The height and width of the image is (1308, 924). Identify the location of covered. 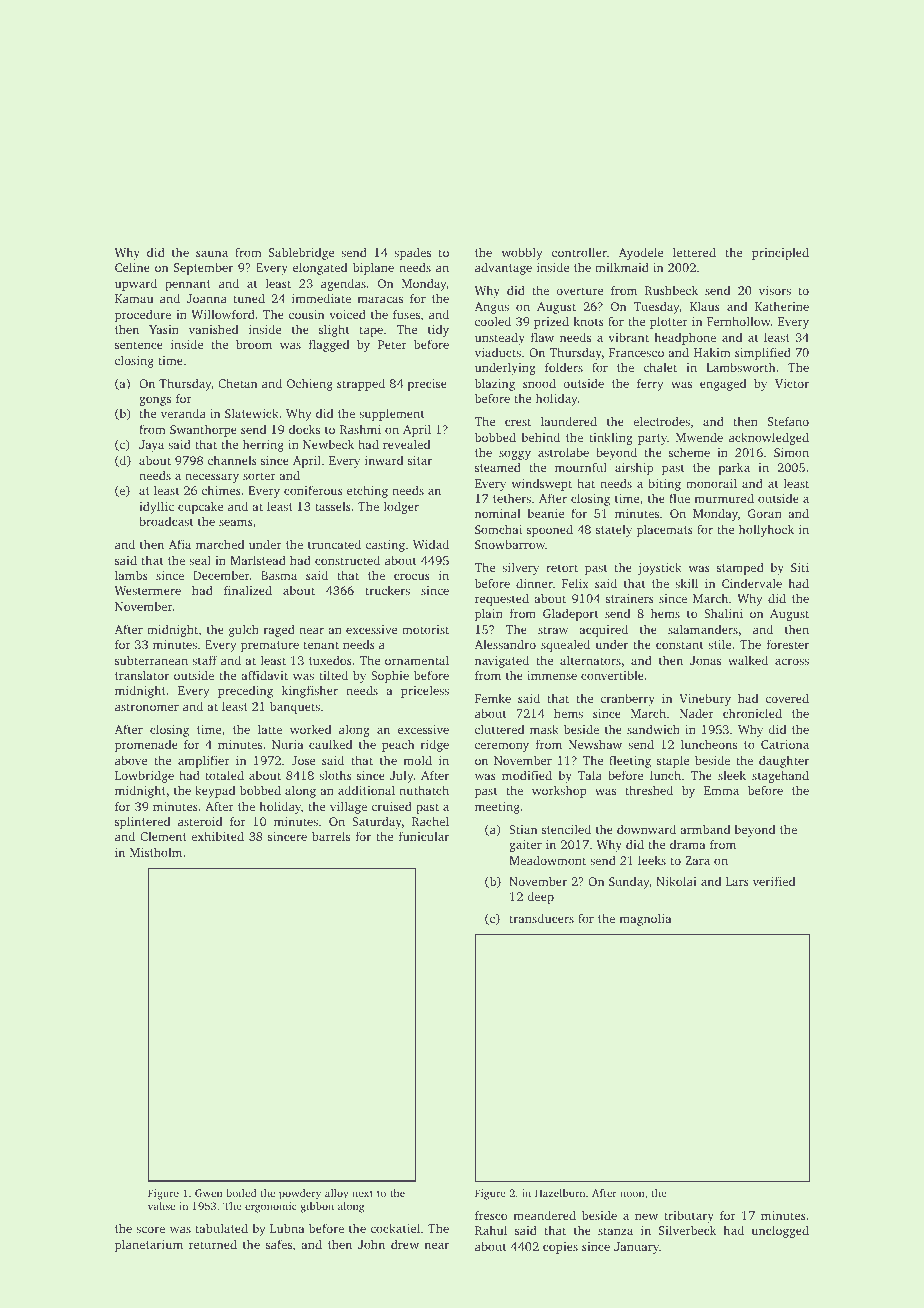
(787, 698).
